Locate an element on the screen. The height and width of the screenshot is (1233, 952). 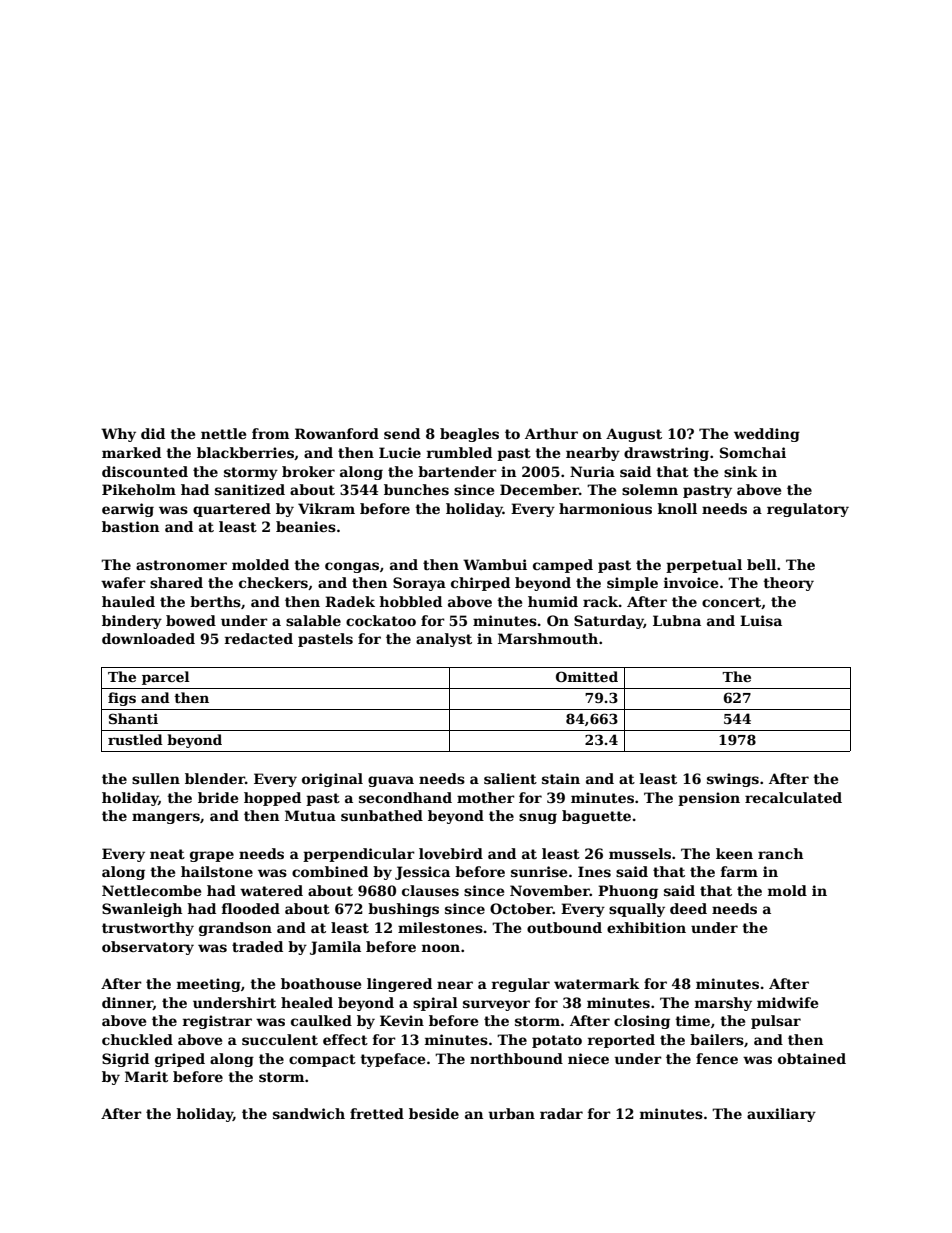
beagles is located at coordinates (469, 435).
